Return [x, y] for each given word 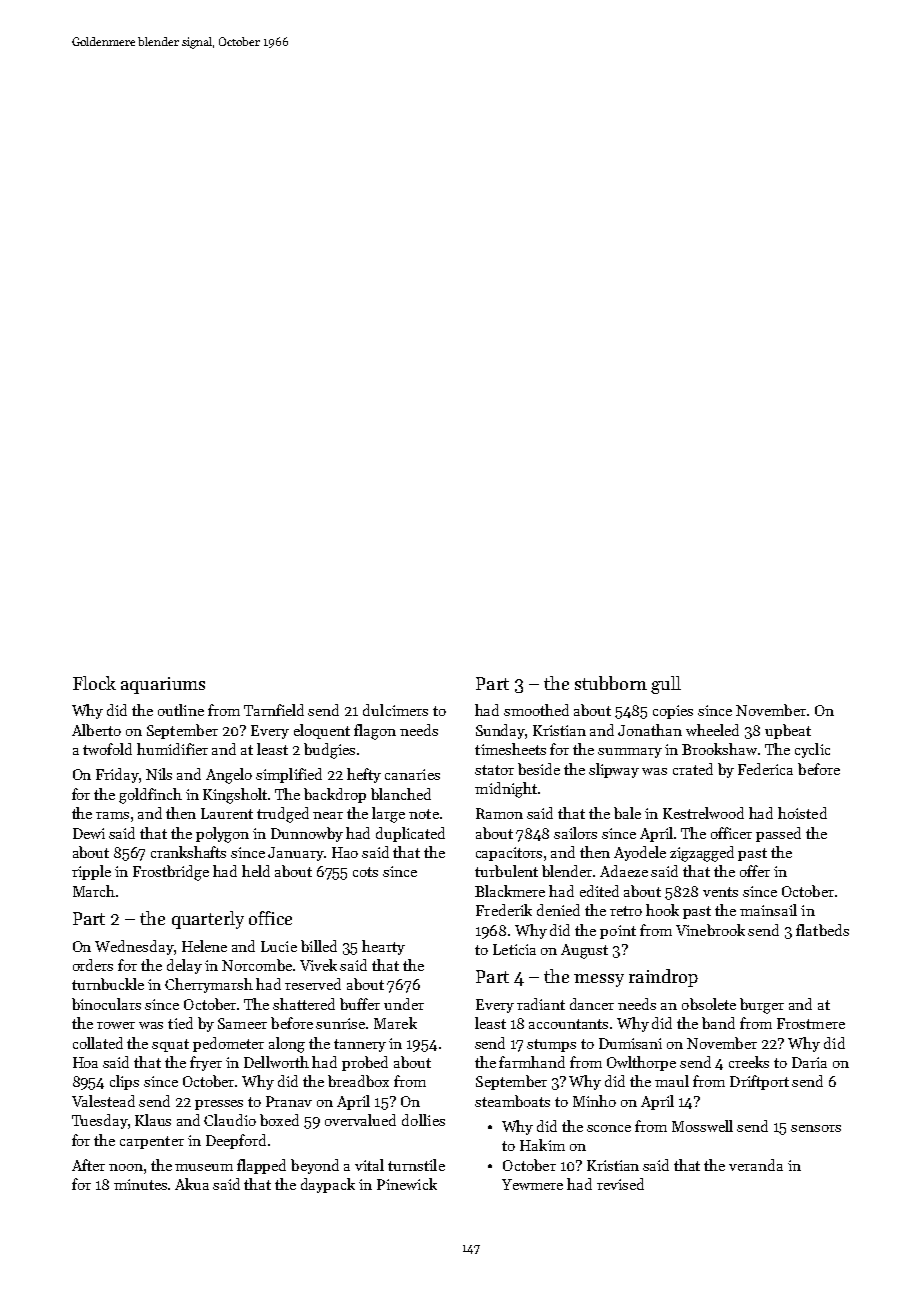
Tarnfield [274, 710]
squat [170, 1045]
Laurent [227, 813]
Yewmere [532, 1184]
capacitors [509, 854]
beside [539, 769]
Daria [809, 1062]
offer [755, 871]
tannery [360, 1045]
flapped [261, 1166]
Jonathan [650, 730]
